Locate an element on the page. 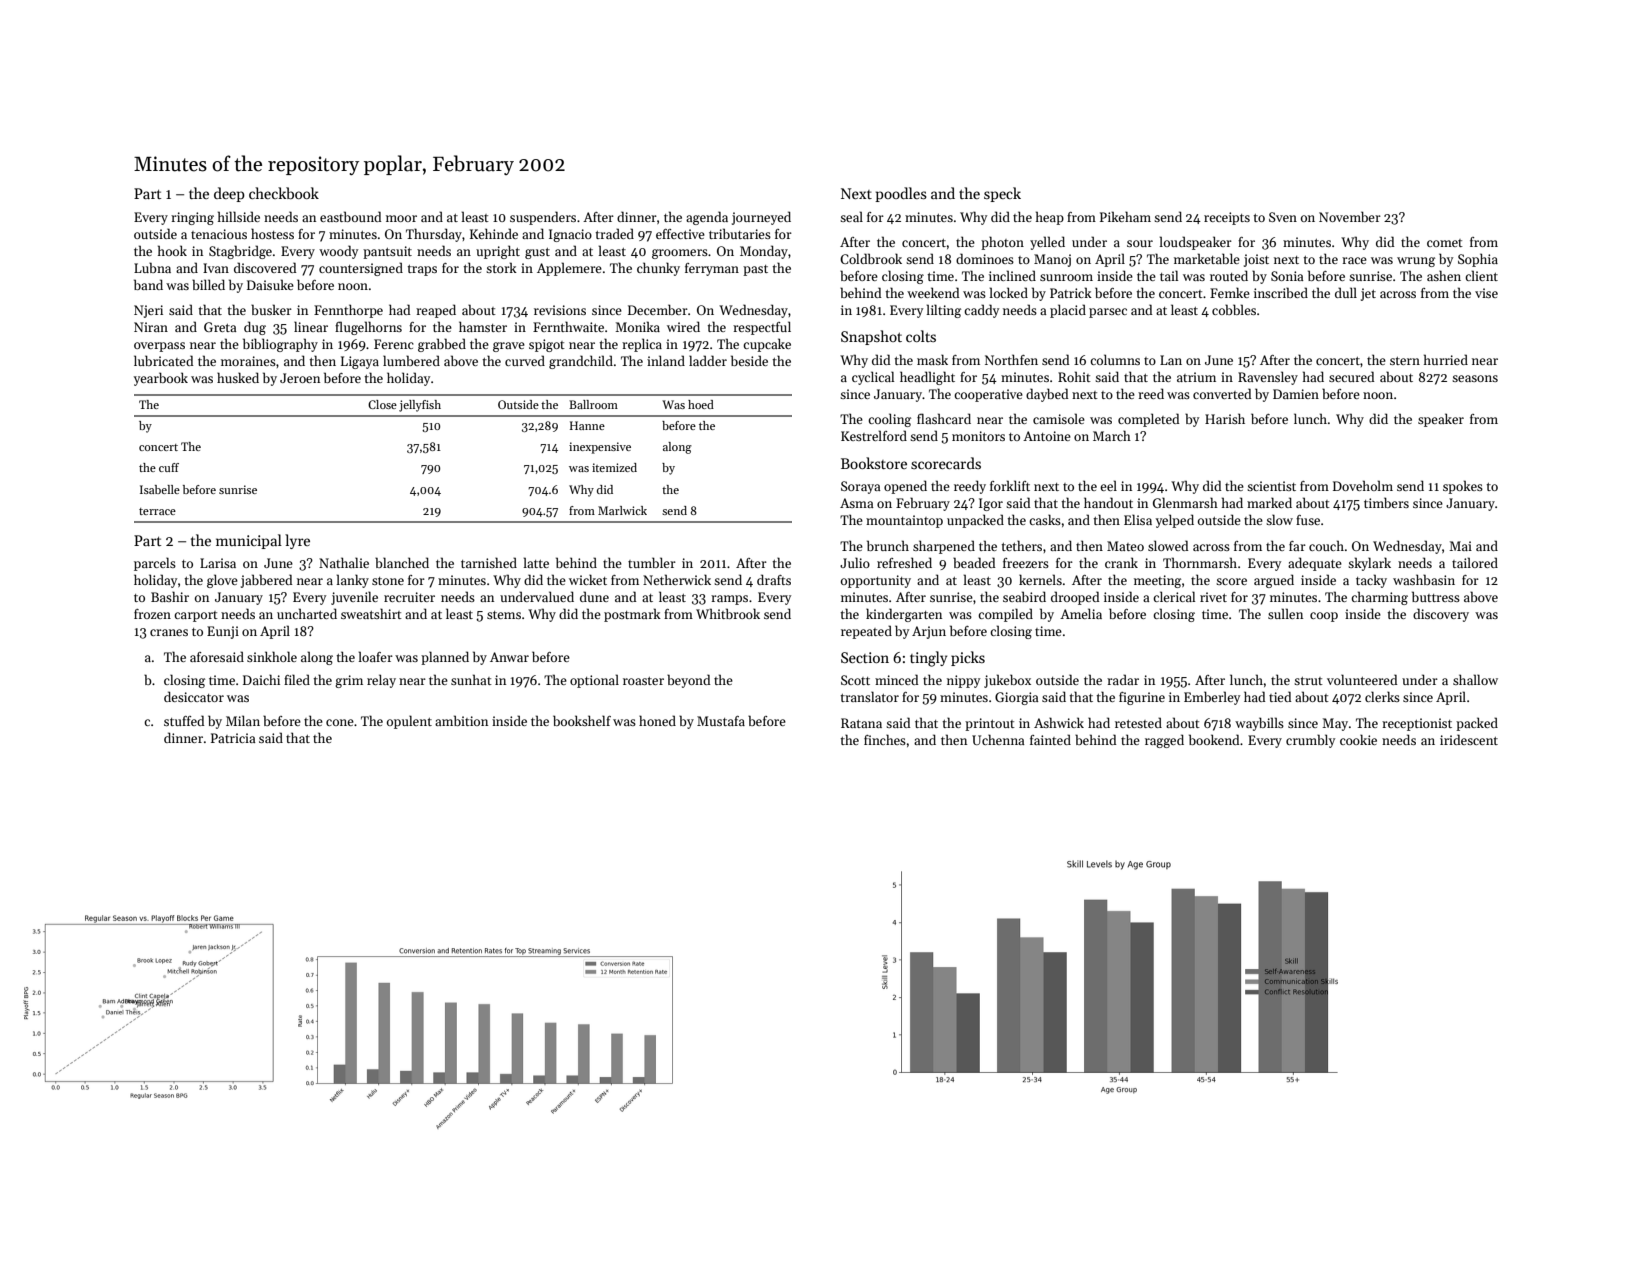 The image size is (1632, 1261). Daichi is located at coordinates (261, 679).
